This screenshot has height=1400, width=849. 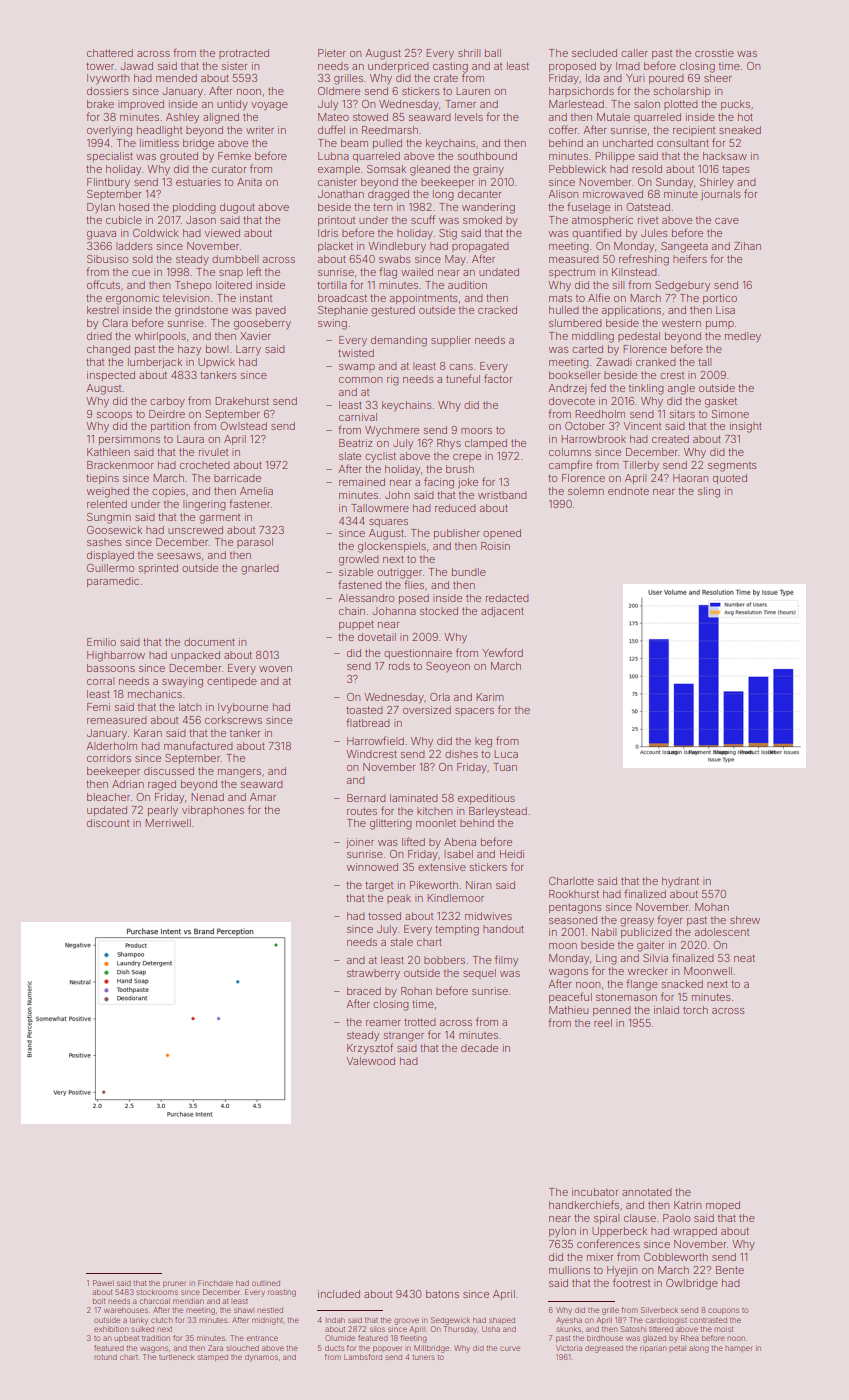 What do you see at coordinates (176, 78) in the screenshot?
I see `mended` at bounding box center [176, 78].
